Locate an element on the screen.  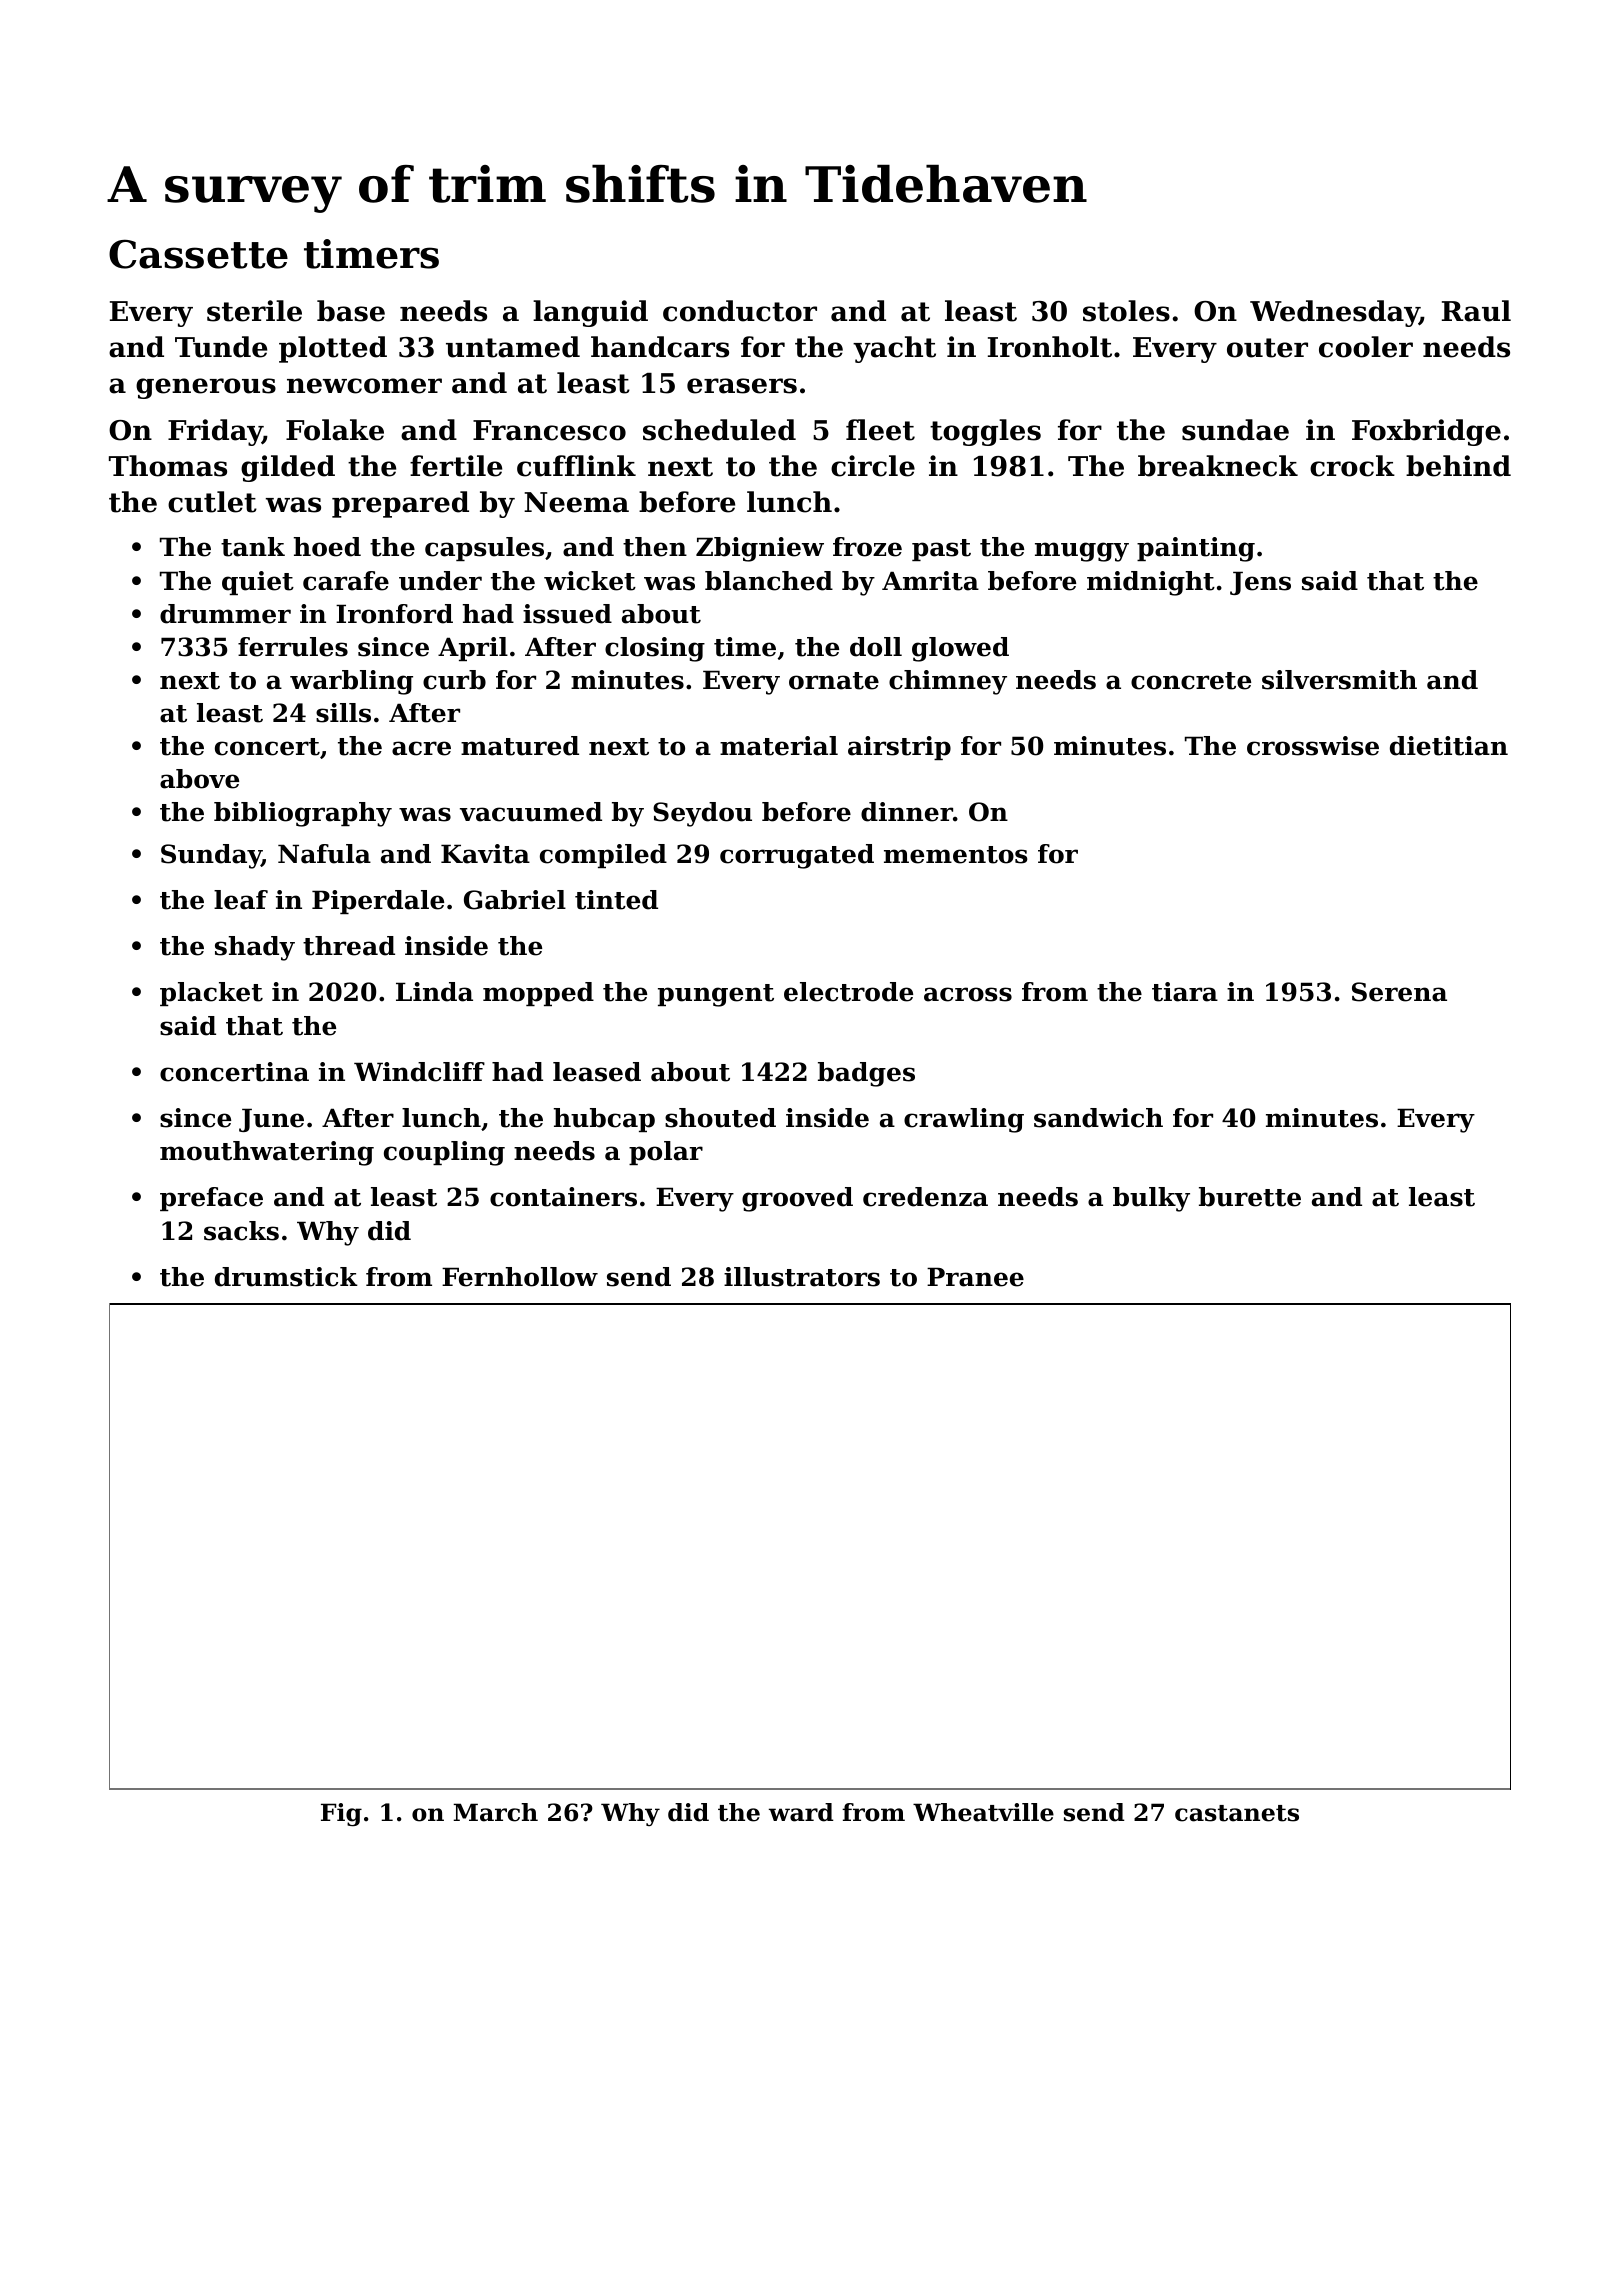
Wheatville is located at coordinates (983, 1812).
